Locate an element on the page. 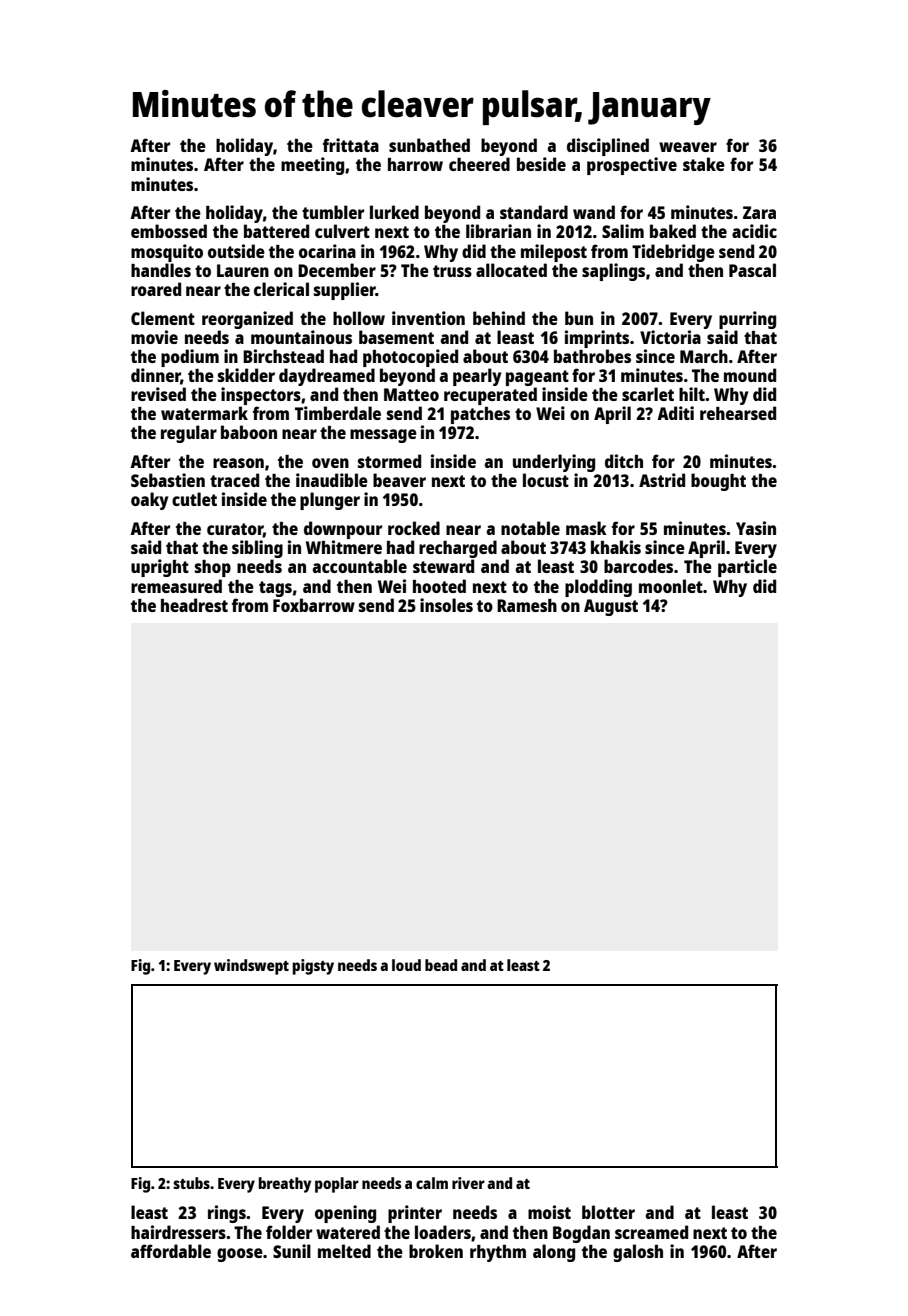 This image has height=1316, width=908. sunbathed is located at coordinates (429, 145).
